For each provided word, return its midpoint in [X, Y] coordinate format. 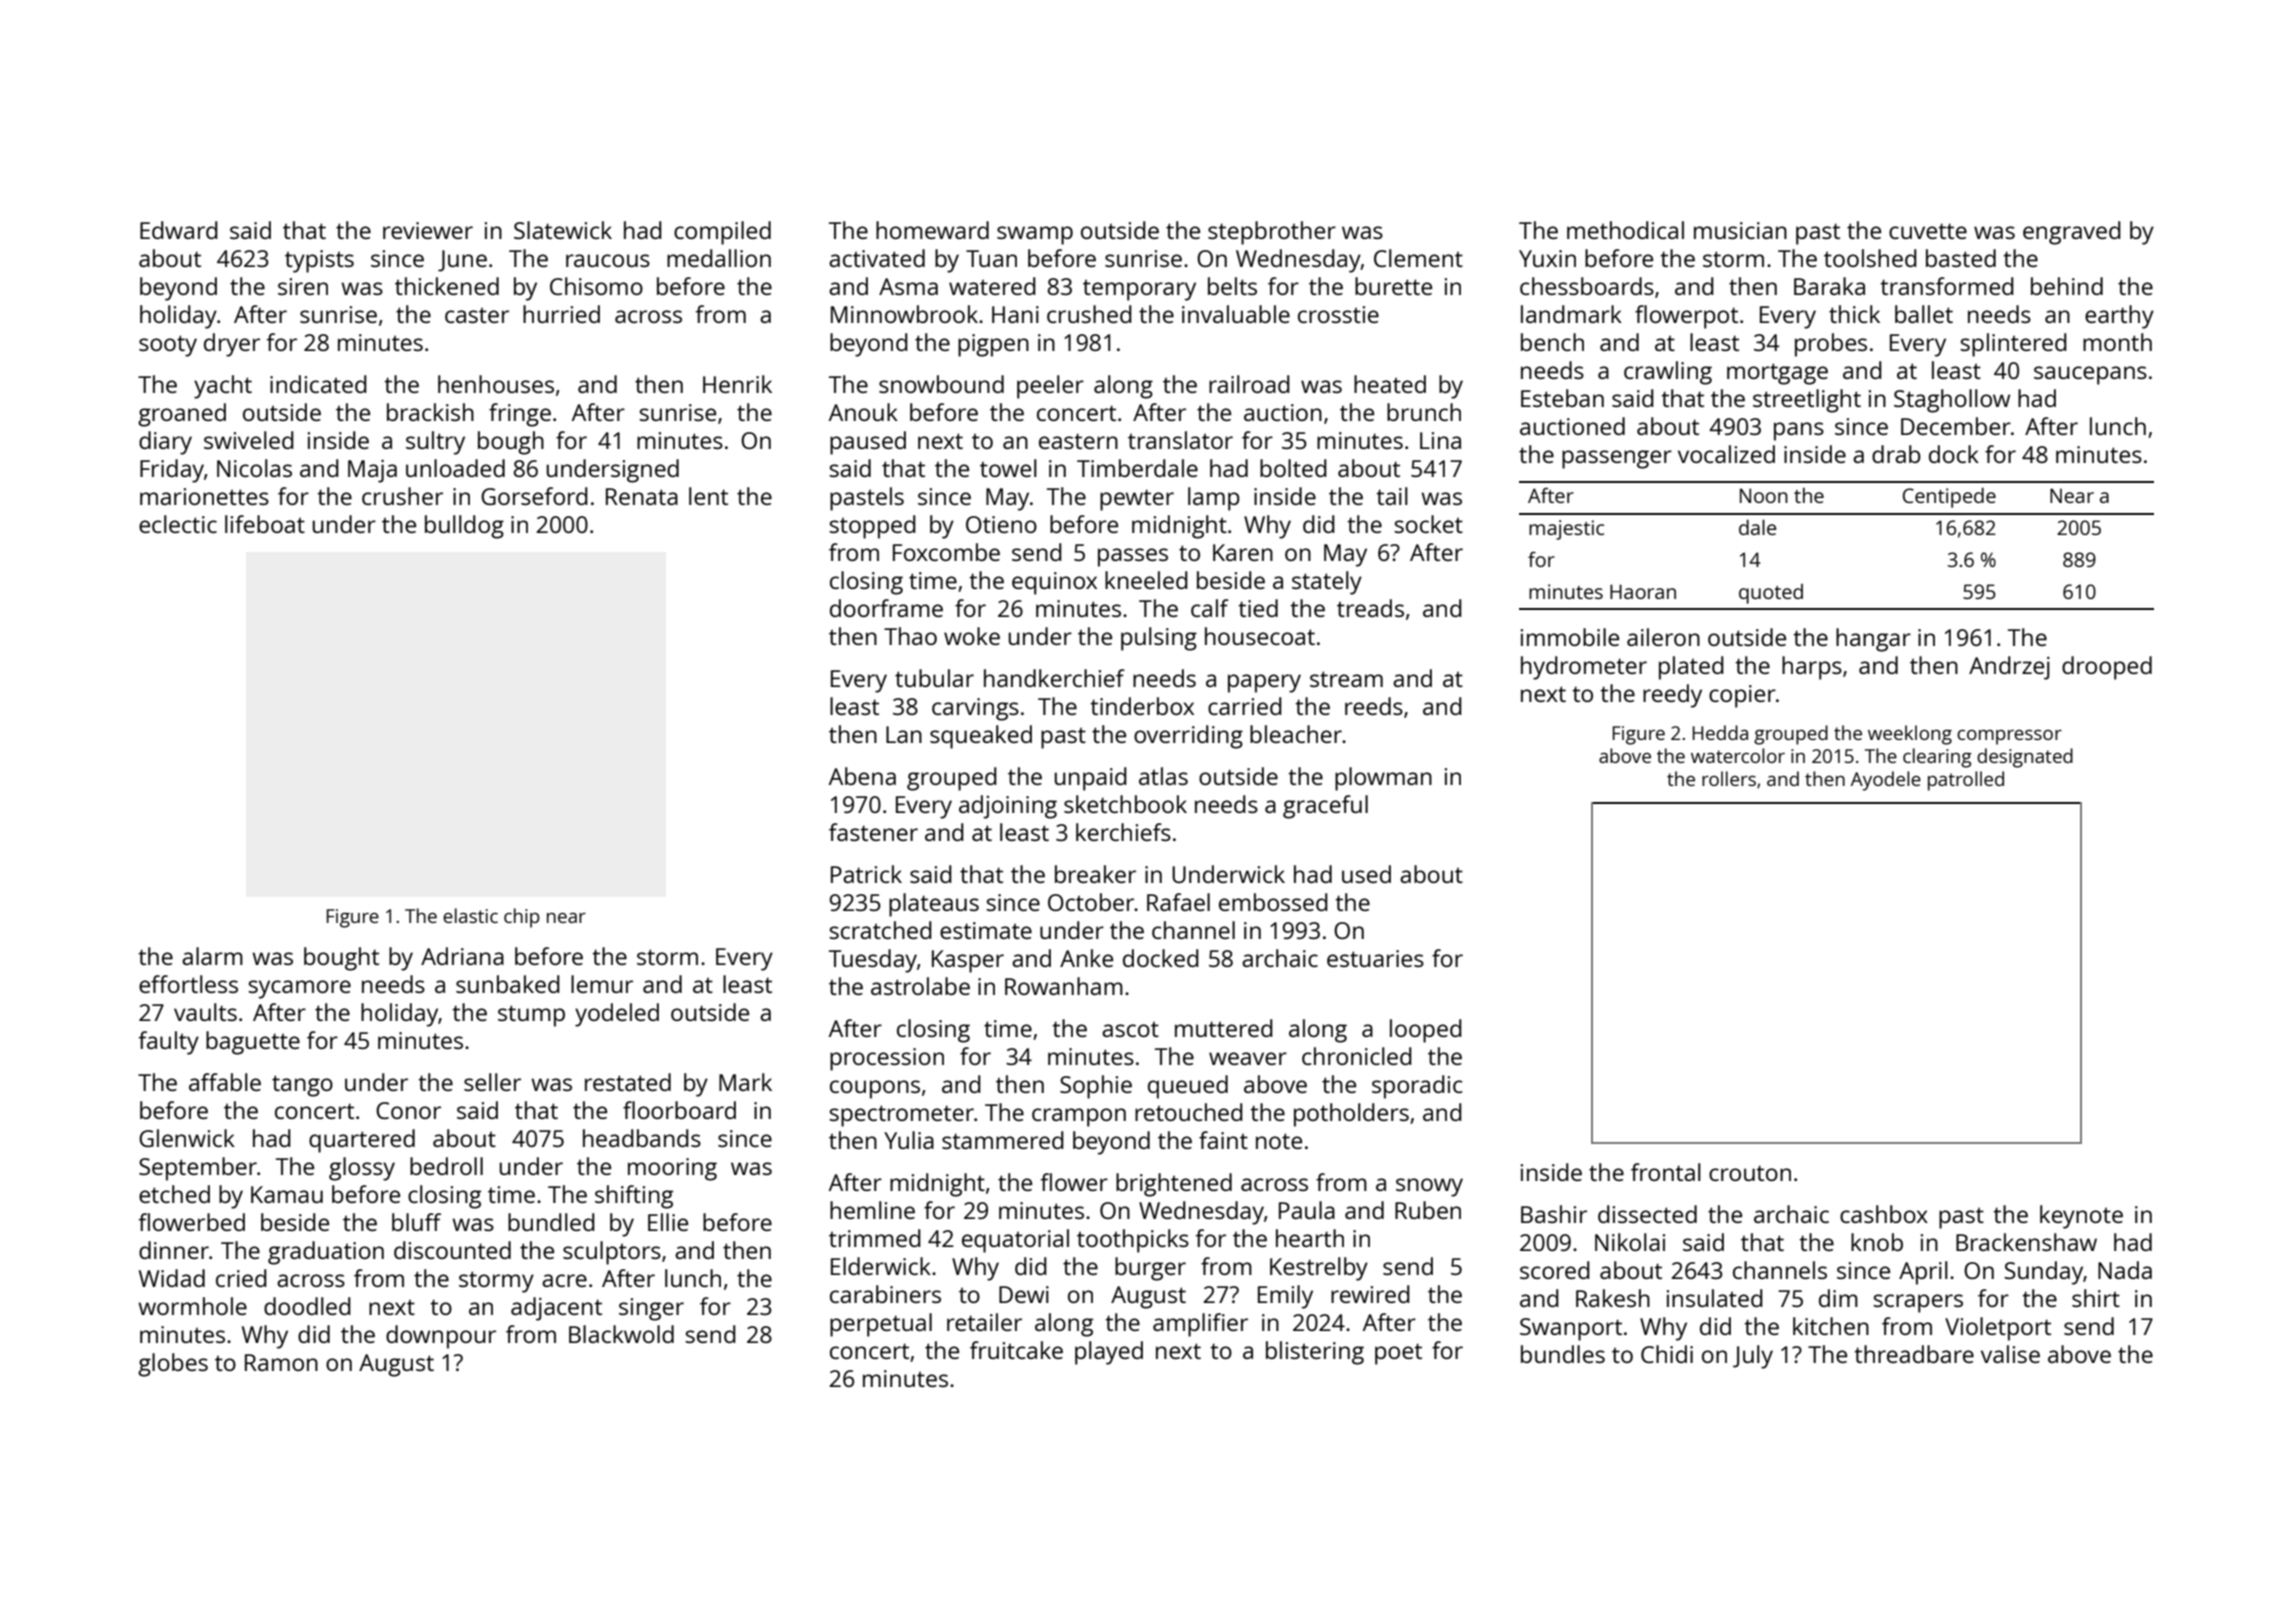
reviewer [428, 230]
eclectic [178, 524]
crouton [1750, 1173]
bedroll [446, 1166]
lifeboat [265, 524]
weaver [1248, 1058]
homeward [932, 230]
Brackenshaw [2026, 1242]
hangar [1873, 640]
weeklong [1910, 735]
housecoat [1260, 636]
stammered [1003, 1140]
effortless [188, 984]
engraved [2072, 233]
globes [173, 1365]
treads [1370, 608]
